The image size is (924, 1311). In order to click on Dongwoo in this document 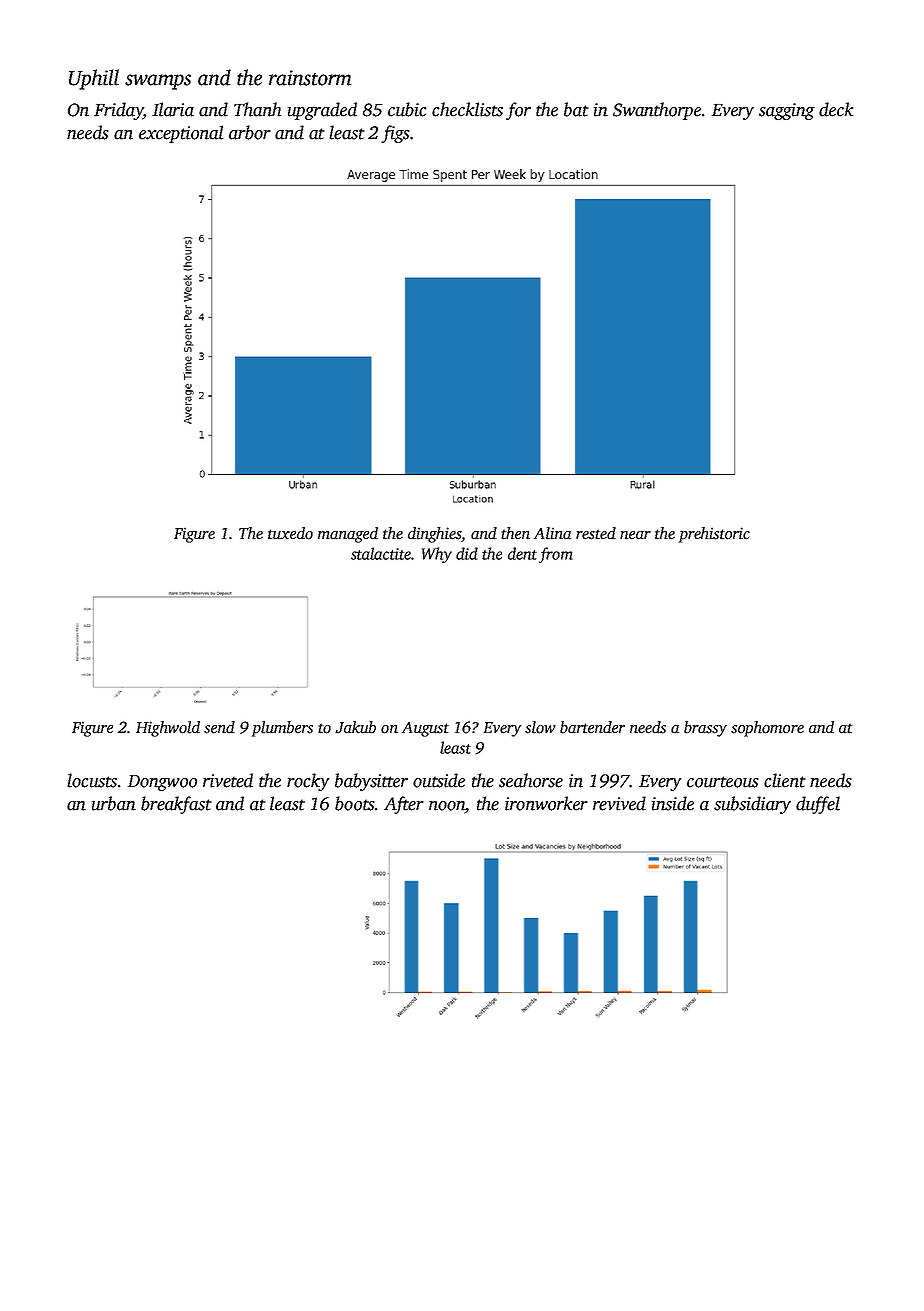, I will do `click(162, 783)`.
